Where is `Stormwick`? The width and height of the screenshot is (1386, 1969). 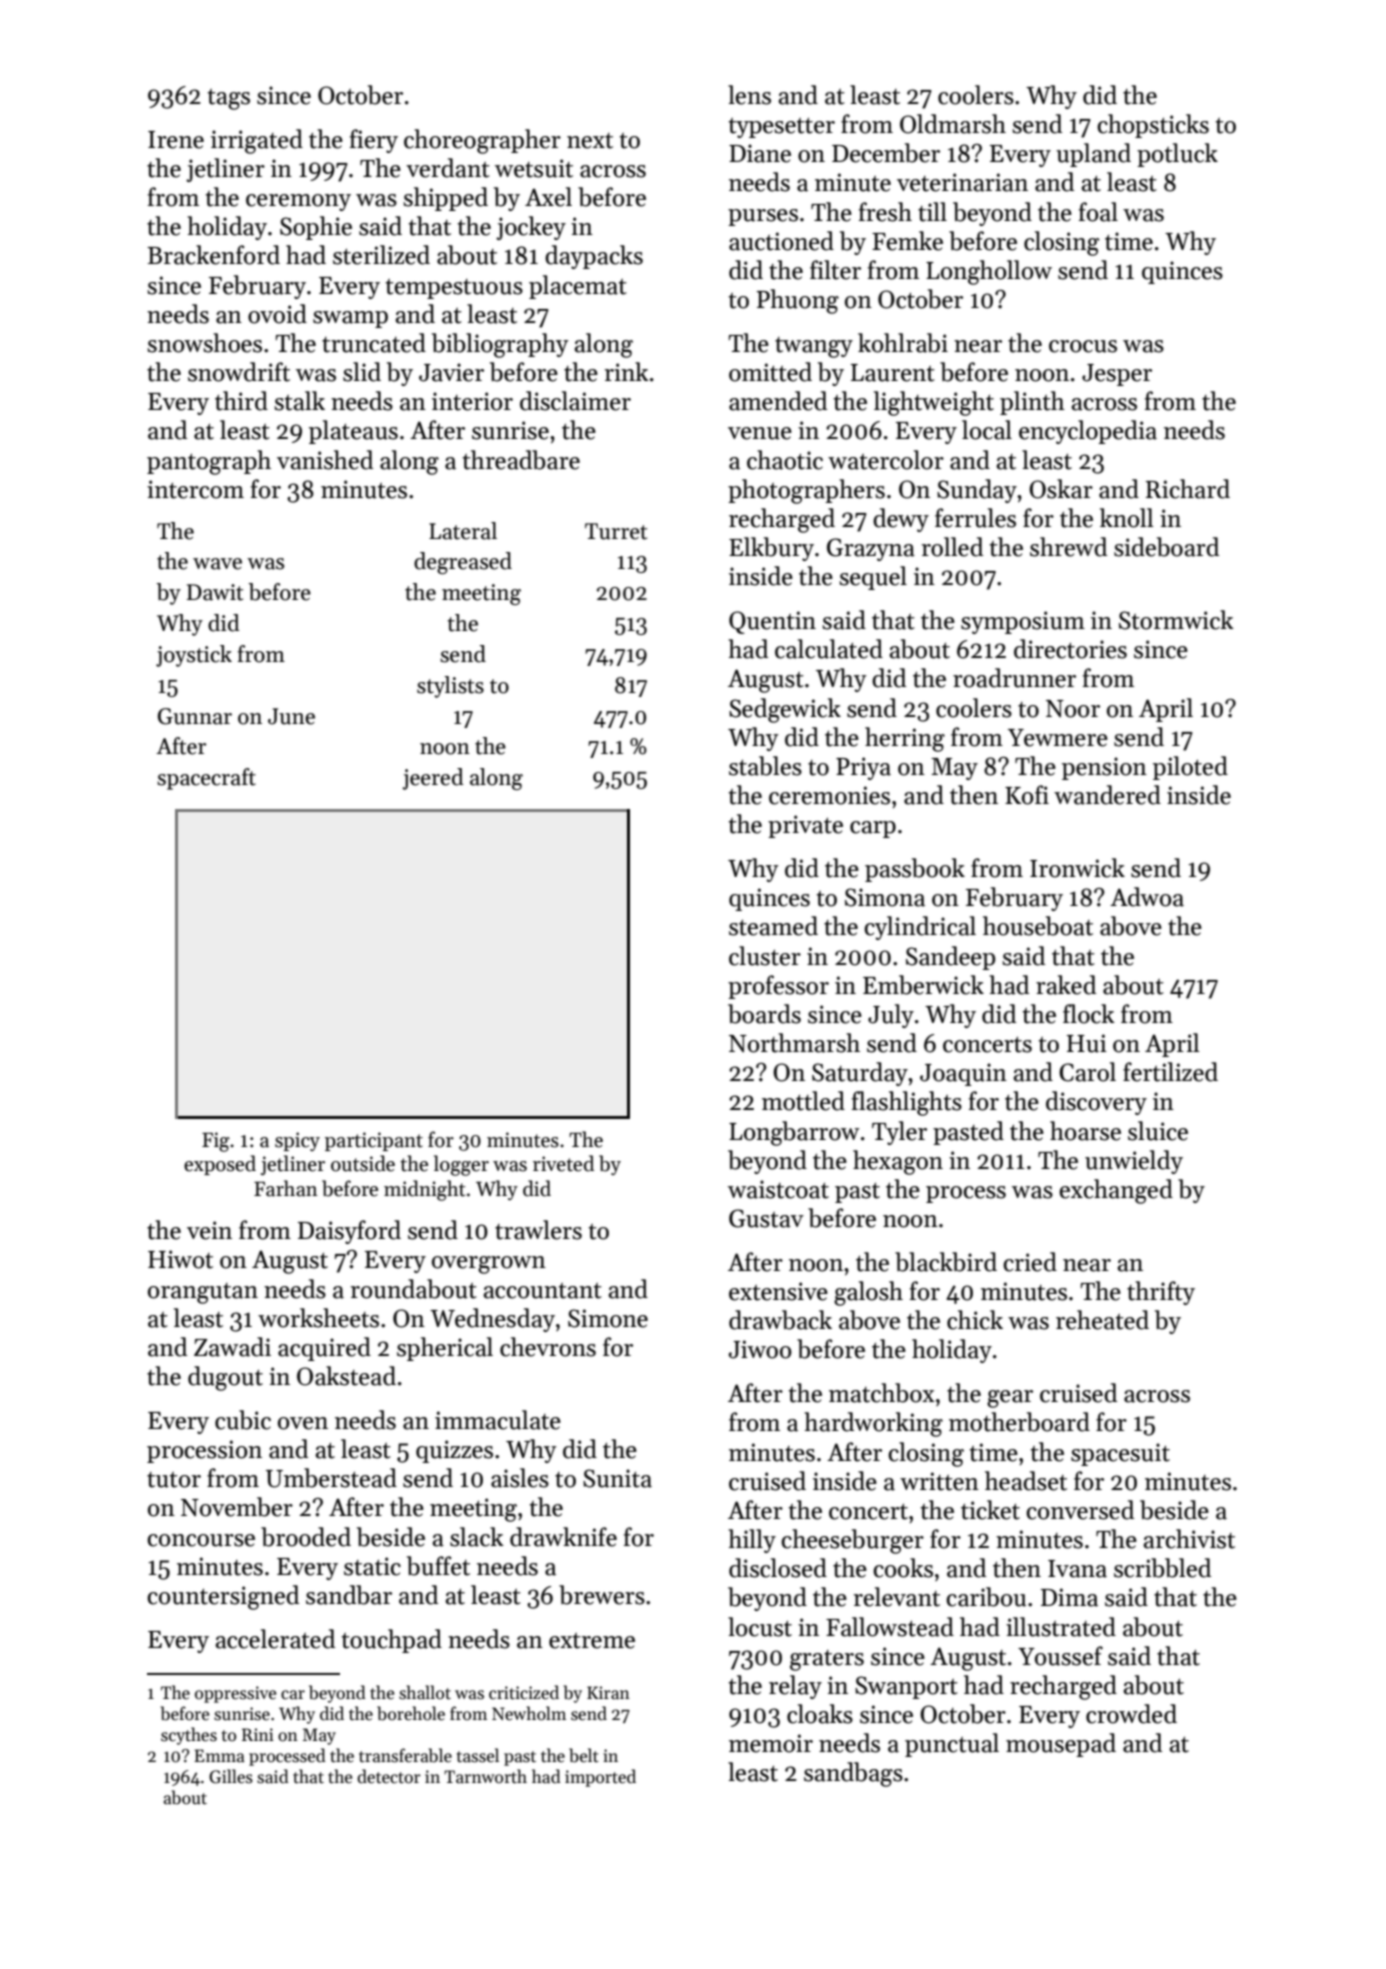 Stormwick is located at coordinates (1176, 620).
